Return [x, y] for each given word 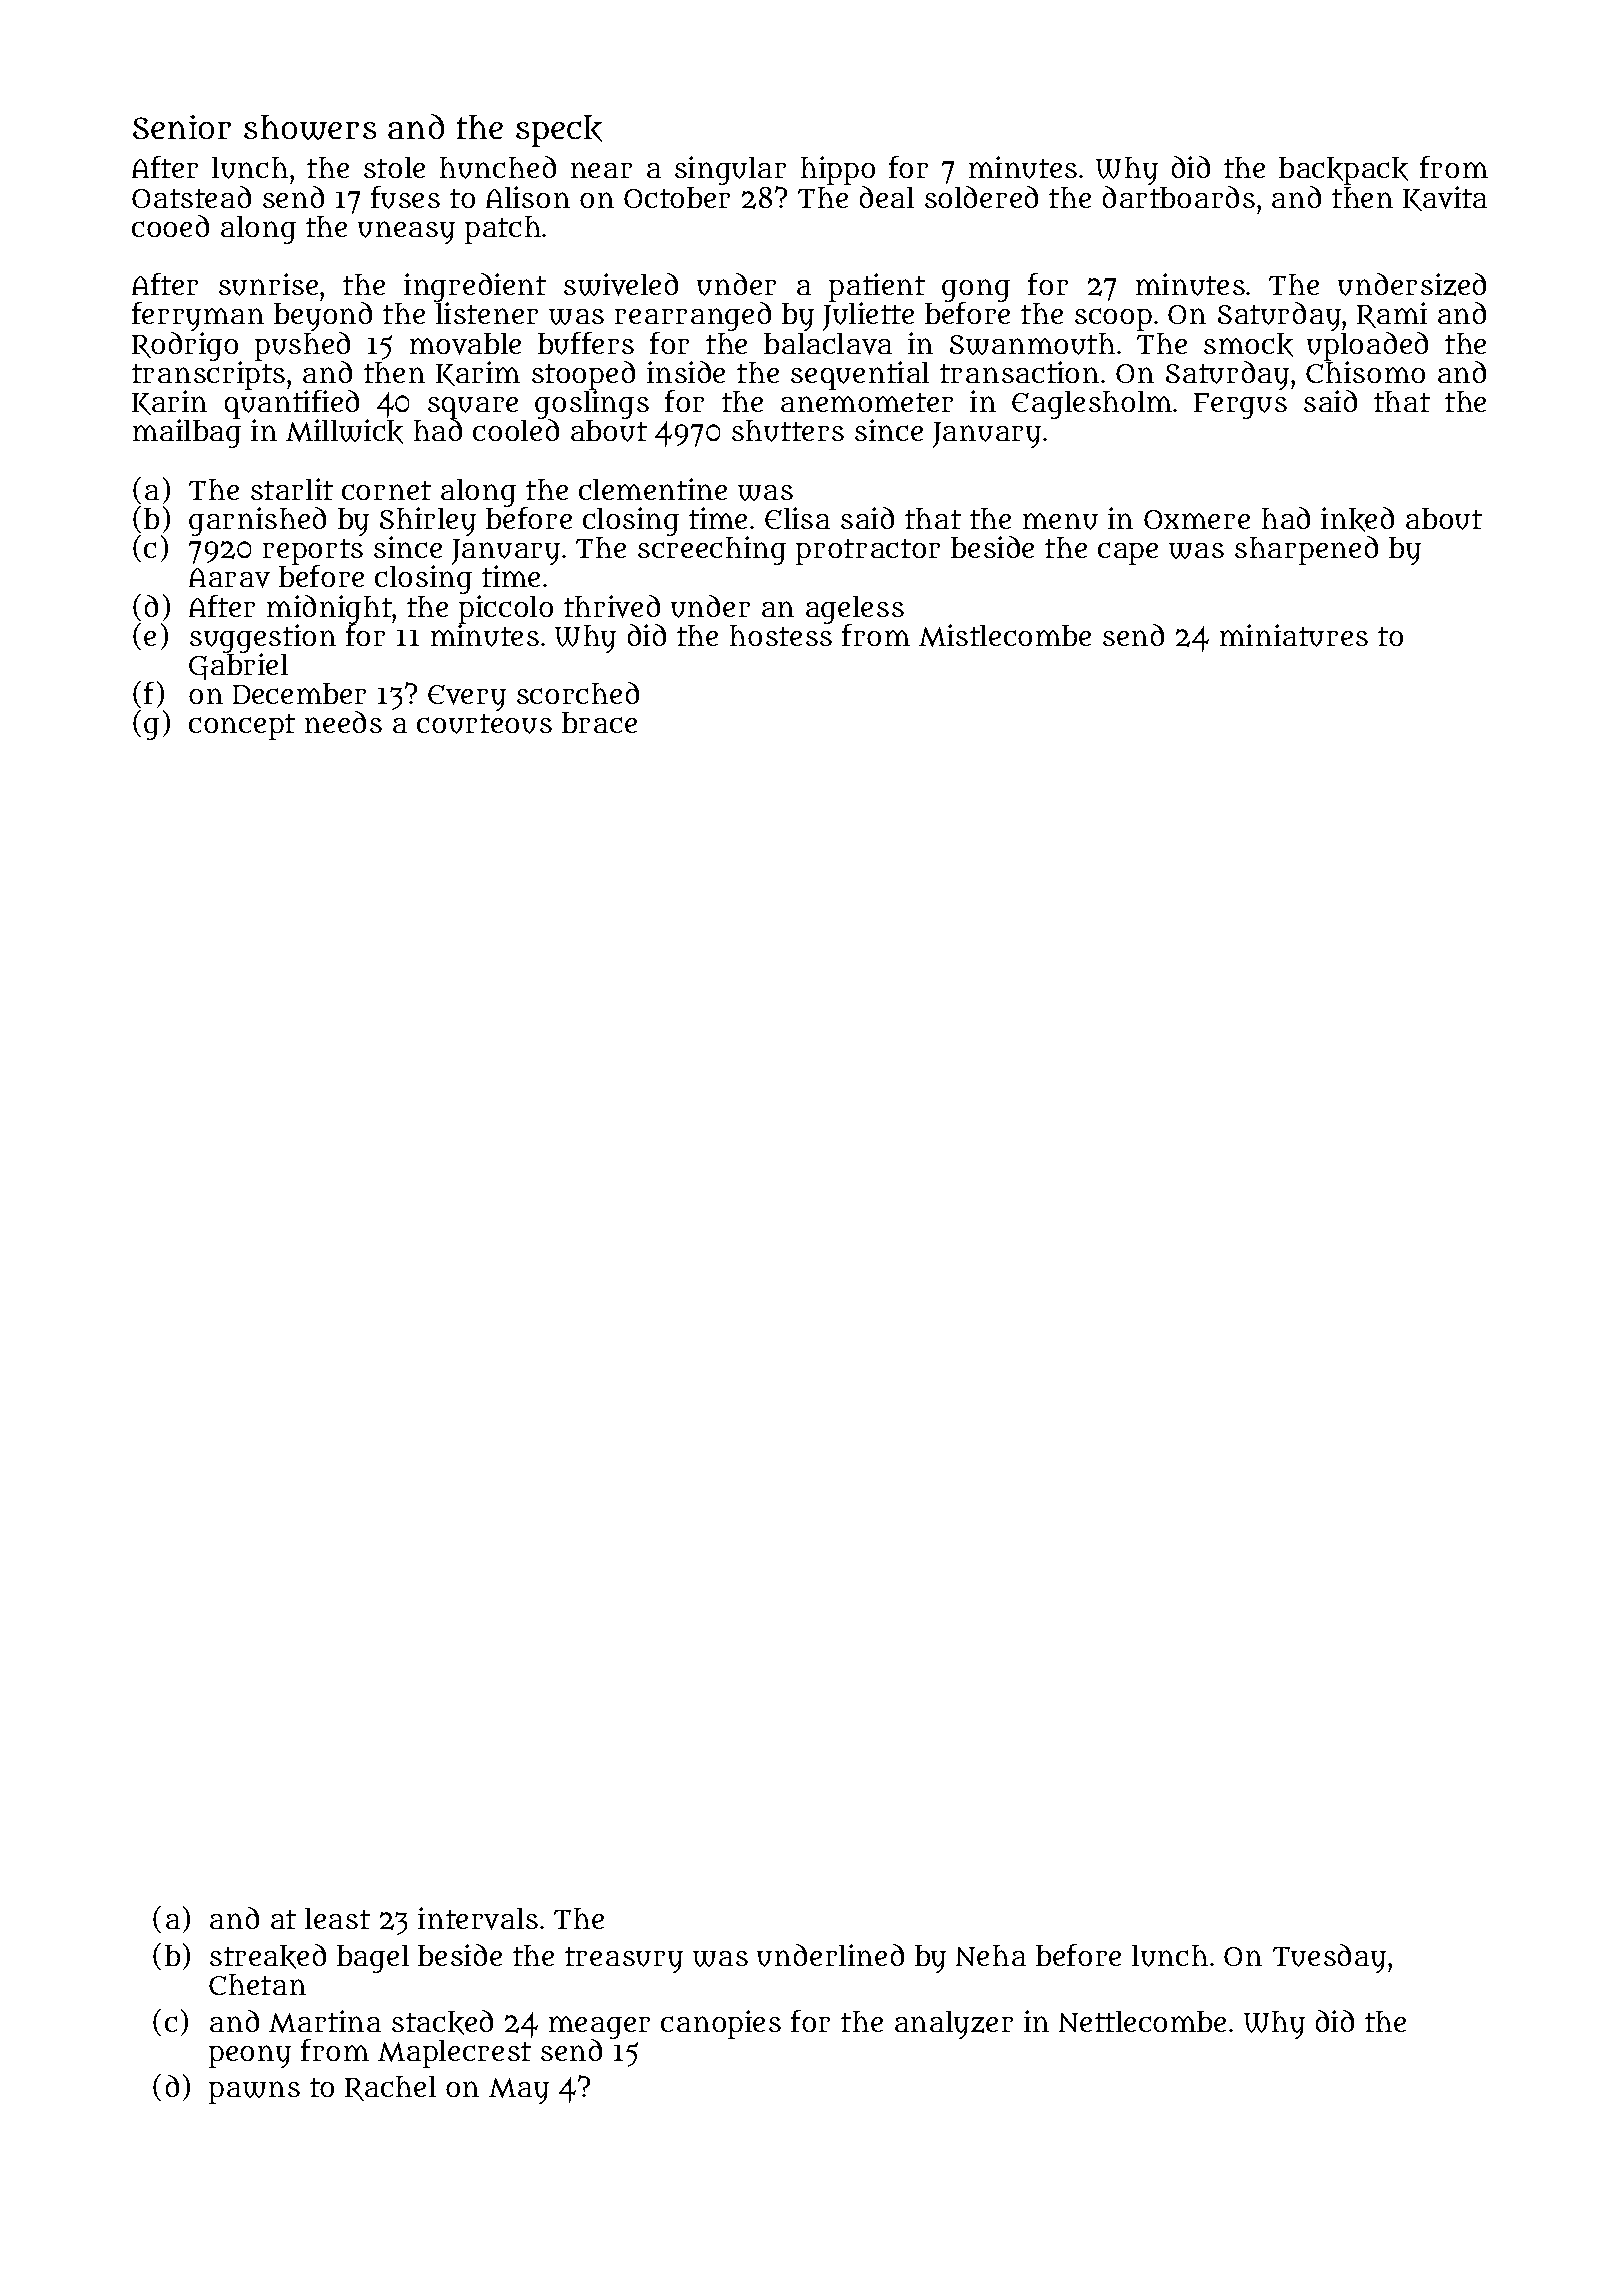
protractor [868, 552]
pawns [254, 2092]
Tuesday [1329, 1958]
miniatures [1294, 635]
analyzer [954, 2025]
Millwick [344, 431]
